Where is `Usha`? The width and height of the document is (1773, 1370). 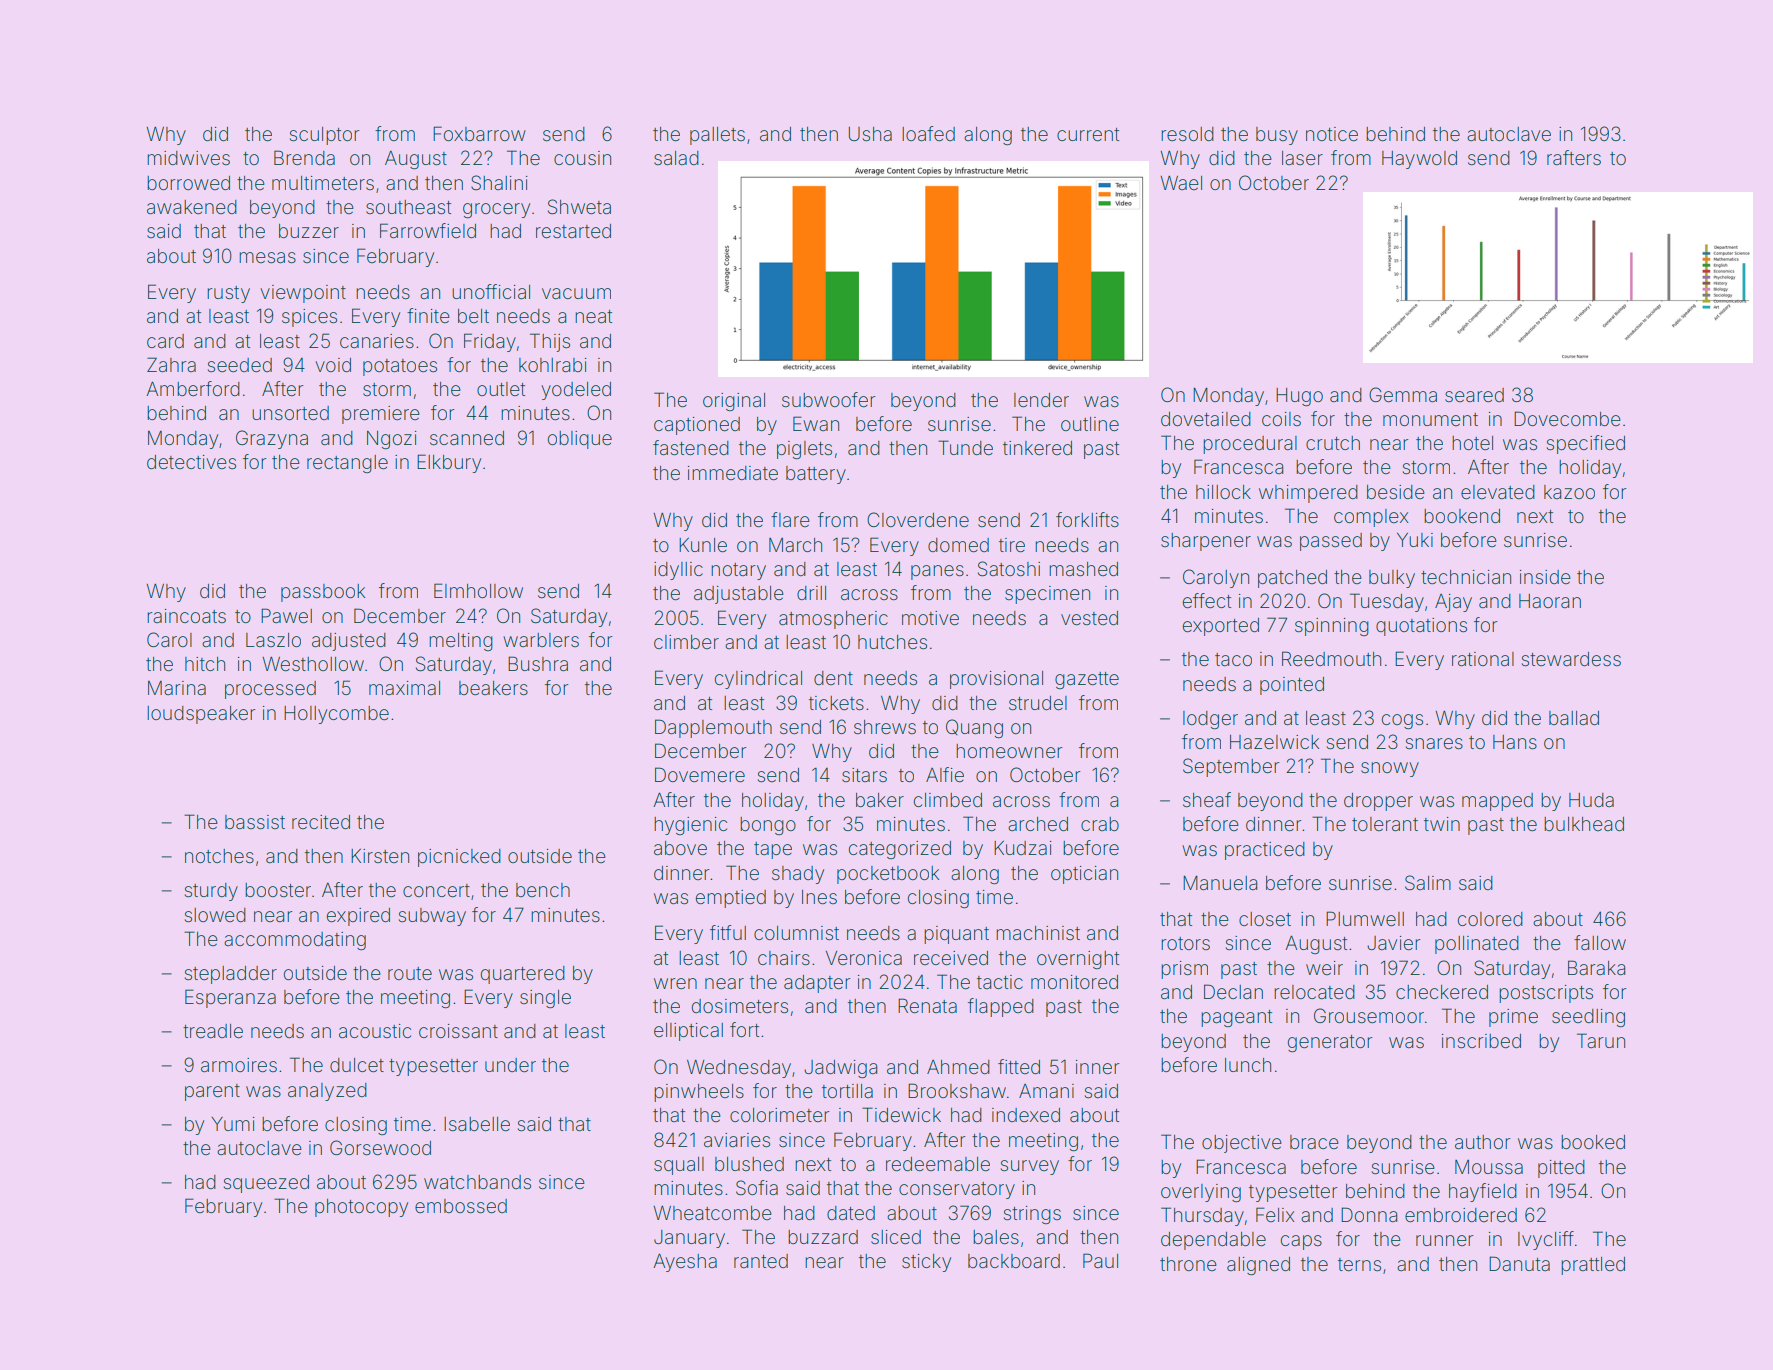
Usha is located at coordinates (870, 134).
